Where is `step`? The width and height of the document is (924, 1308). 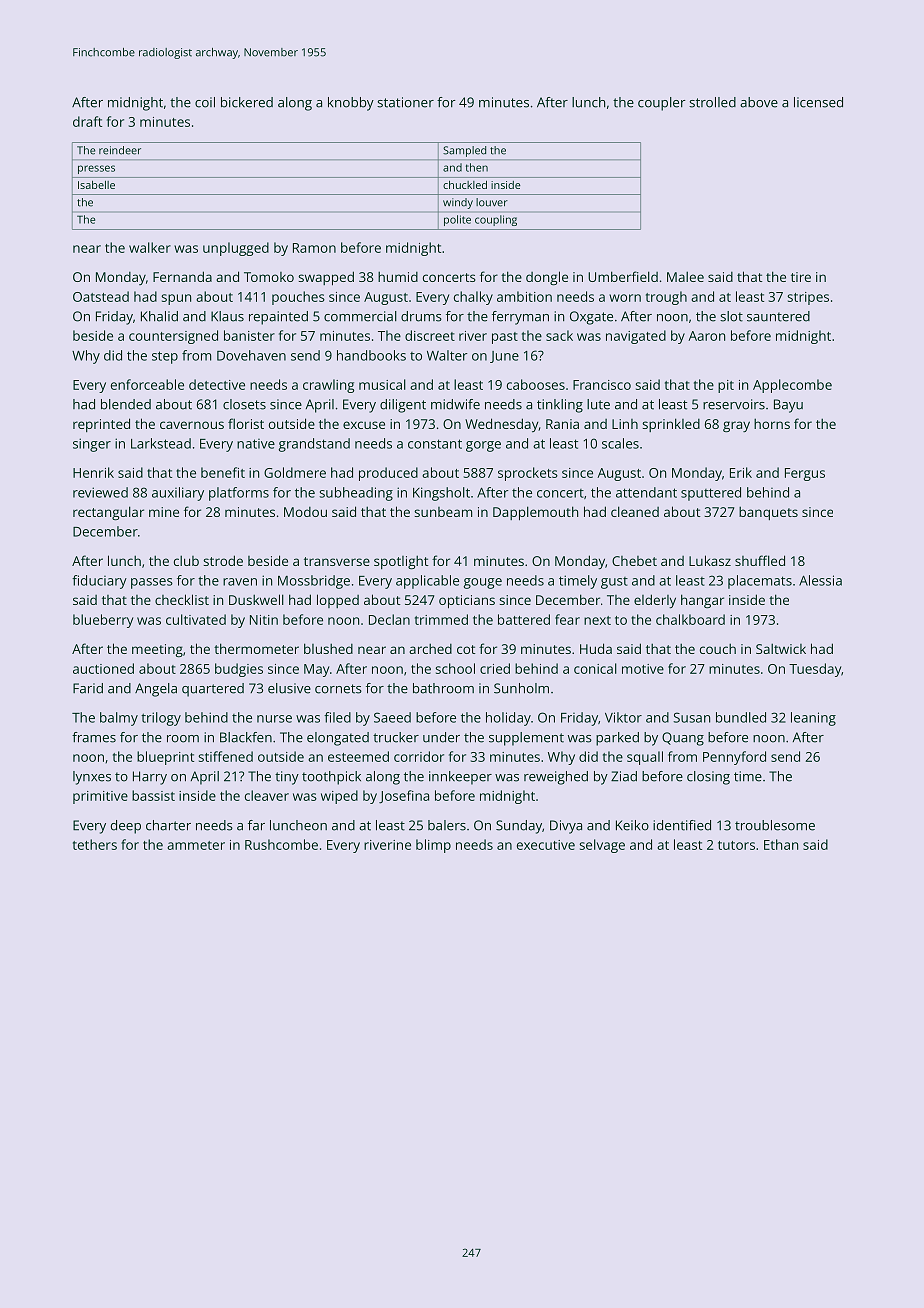
step is located at coordinates (165, 357).
